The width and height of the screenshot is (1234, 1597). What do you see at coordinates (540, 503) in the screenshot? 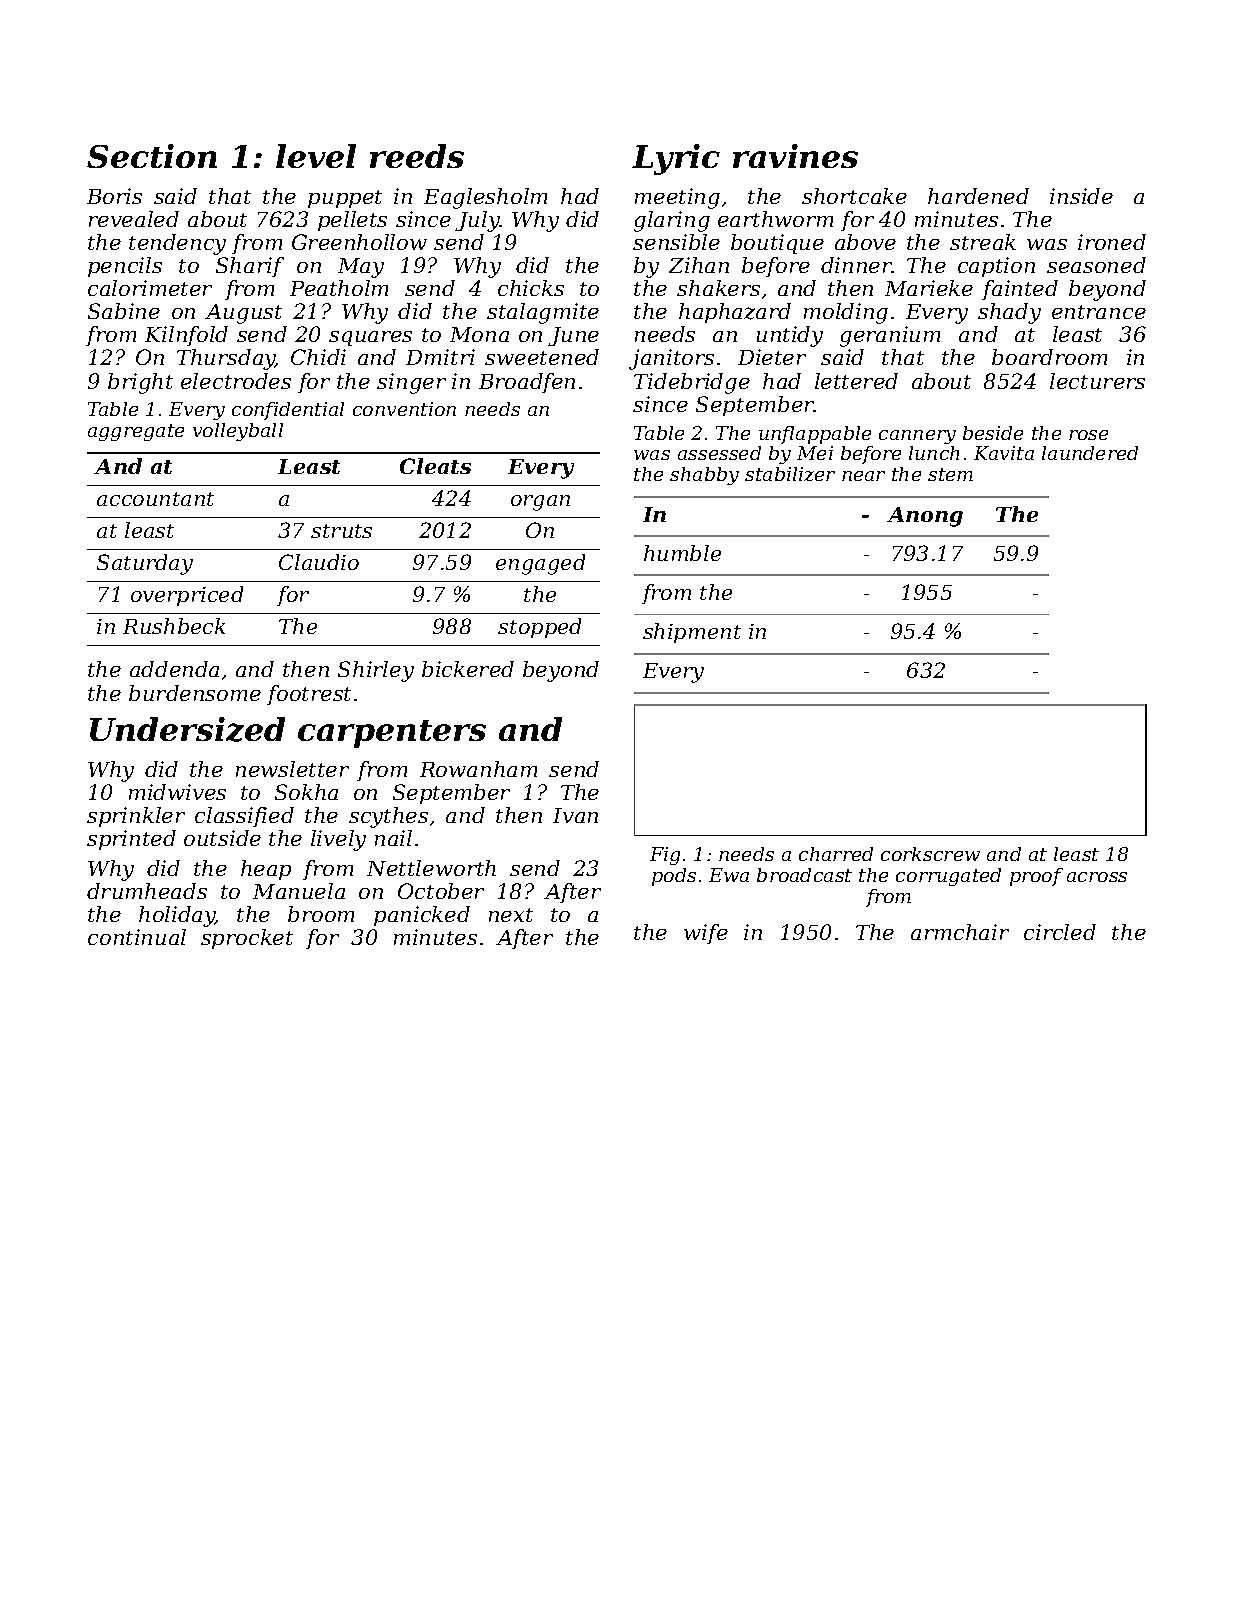
I see `organ` at bounding box center [540, 503].
